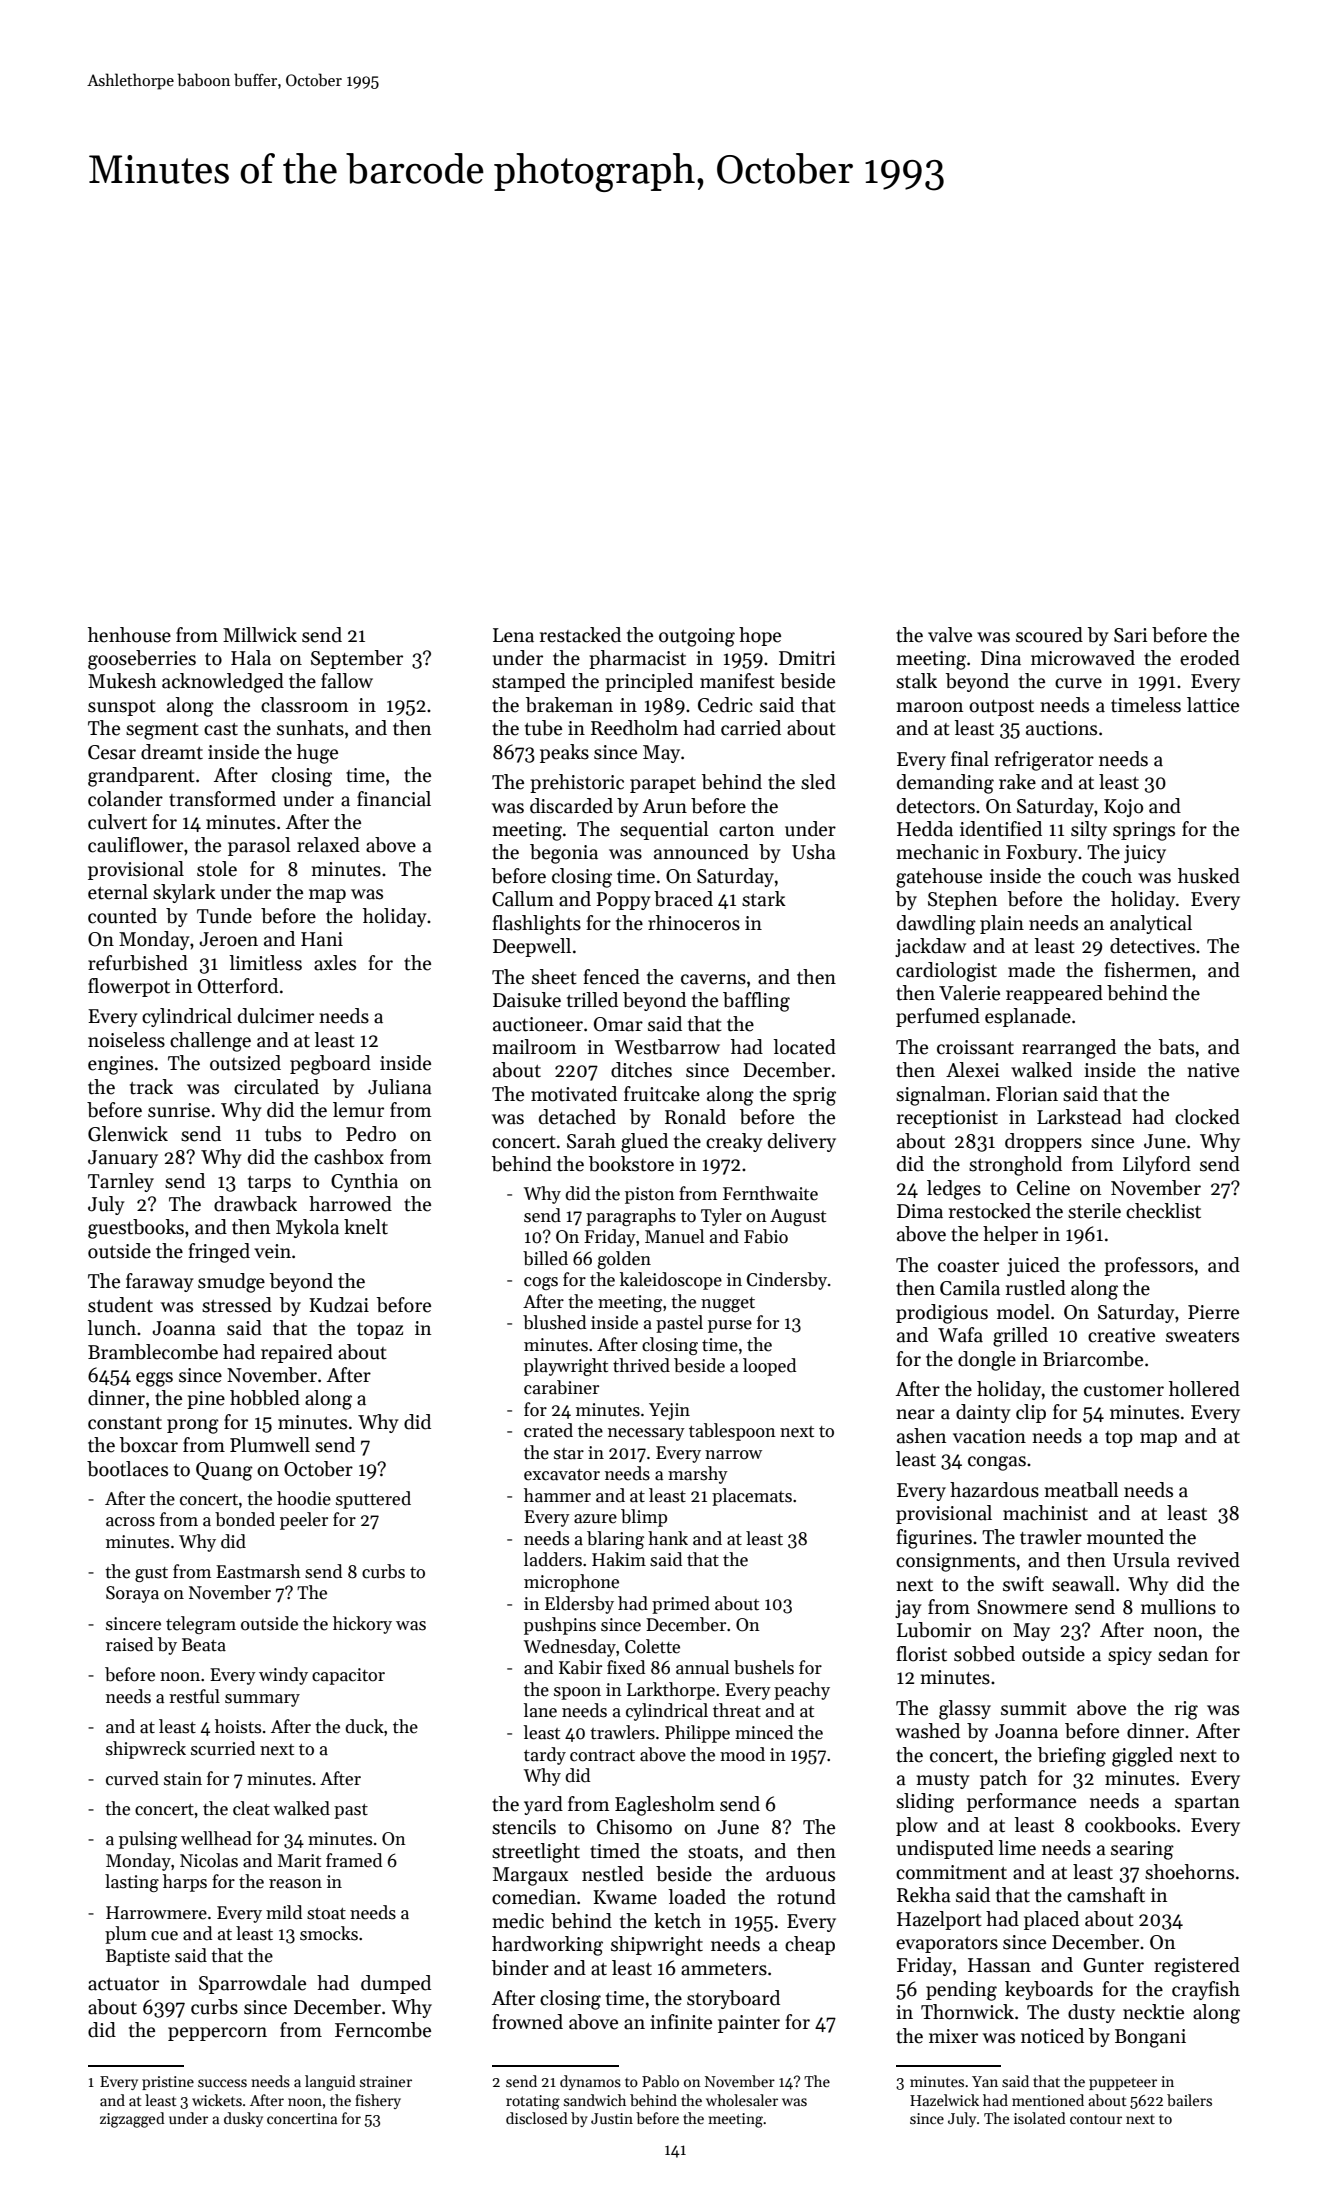 This image has height=2187, width=1328. Describe the element at coordinates (194, 1696) in the image. I see `restful` at that location.
